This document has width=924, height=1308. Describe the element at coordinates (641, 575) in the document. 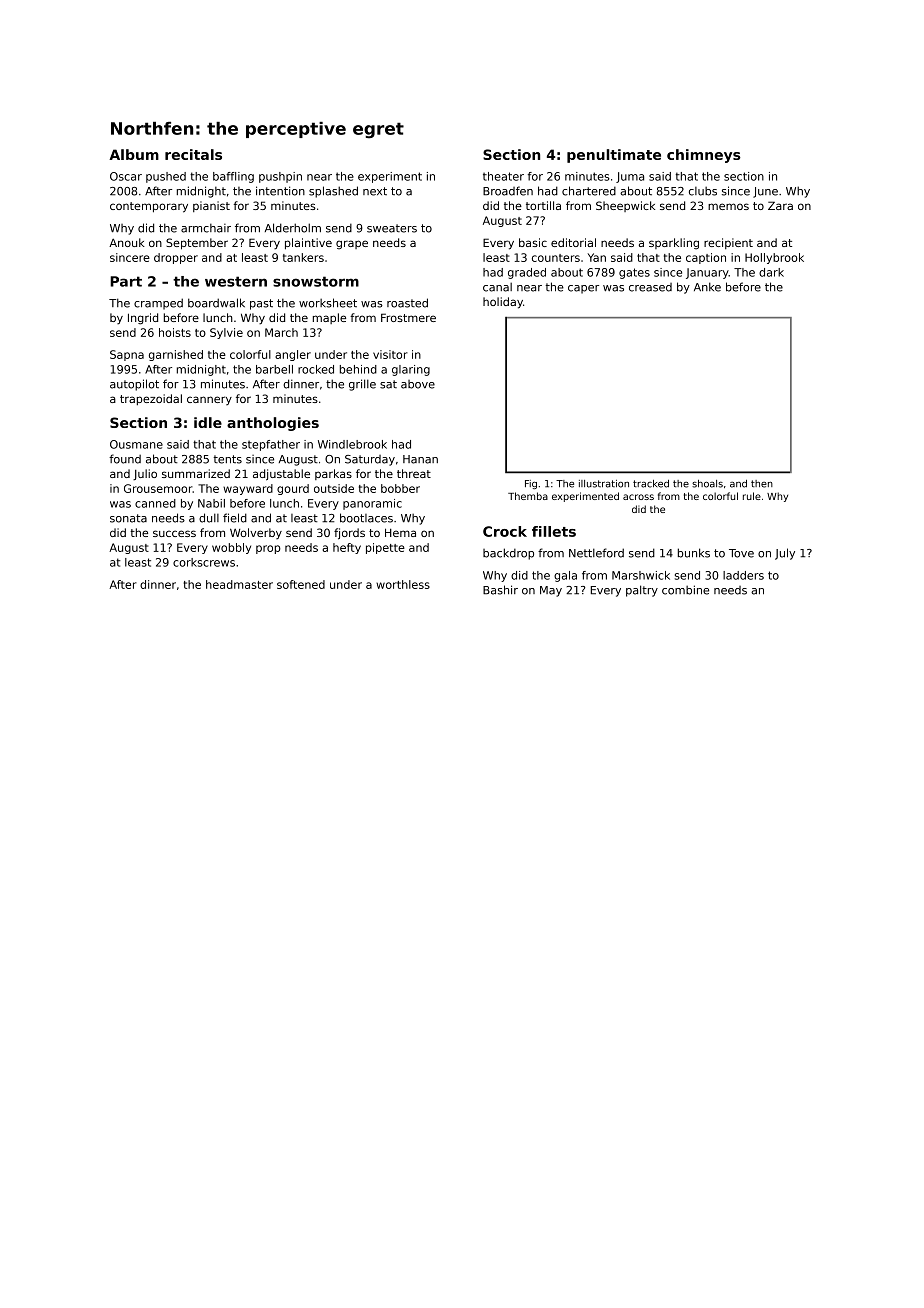

I see `Marshwick` at that location.
